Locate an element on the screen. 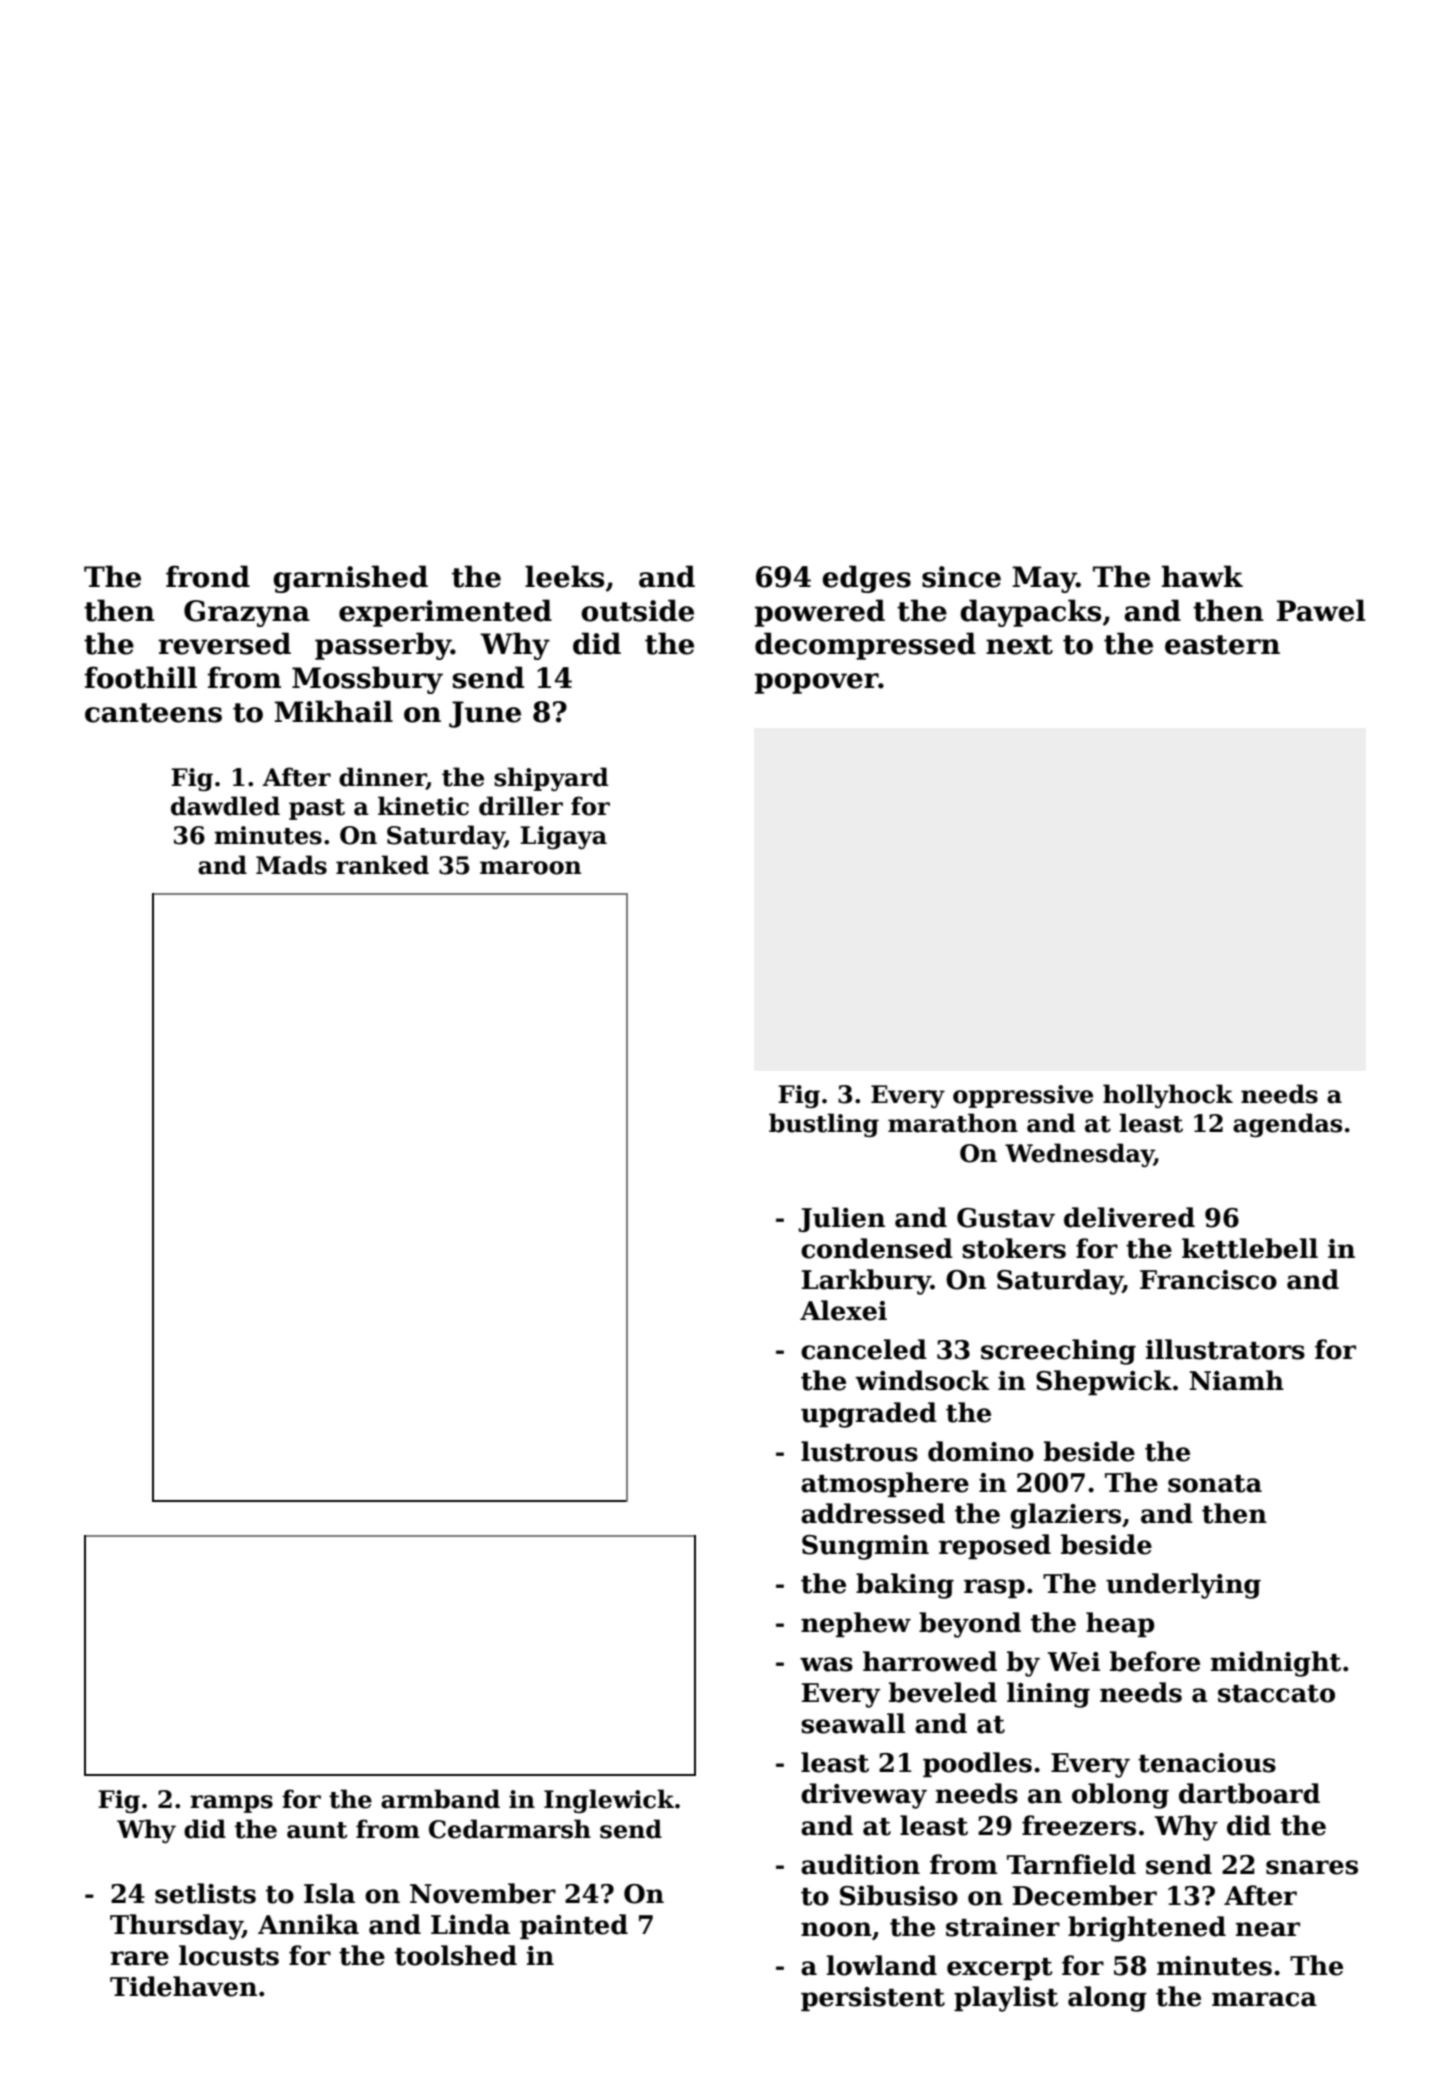  hawk is located at coordinates (1202, 576).
